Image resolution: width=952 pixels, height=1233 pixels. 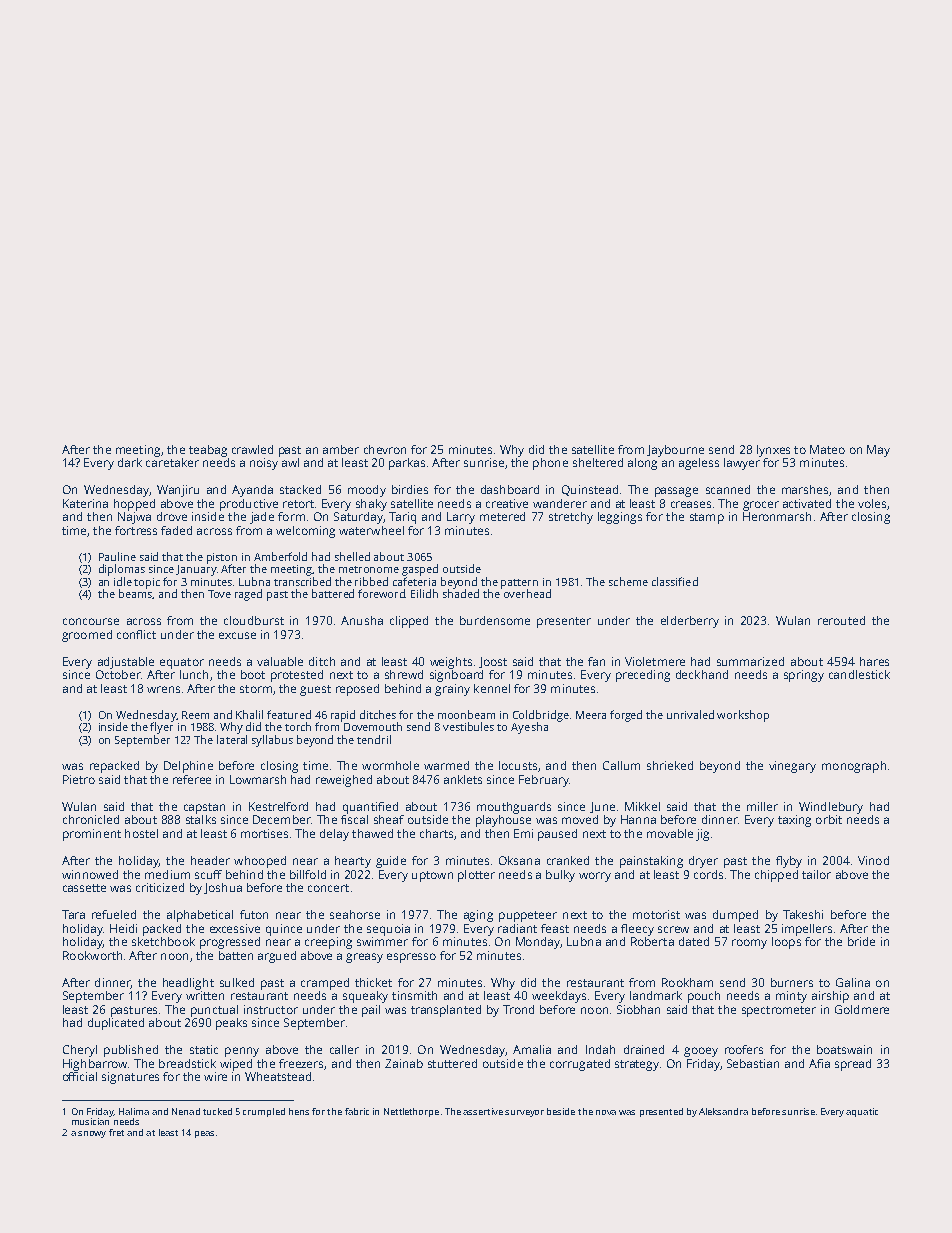 I want to click on phone, so click(x=550, y=464).
